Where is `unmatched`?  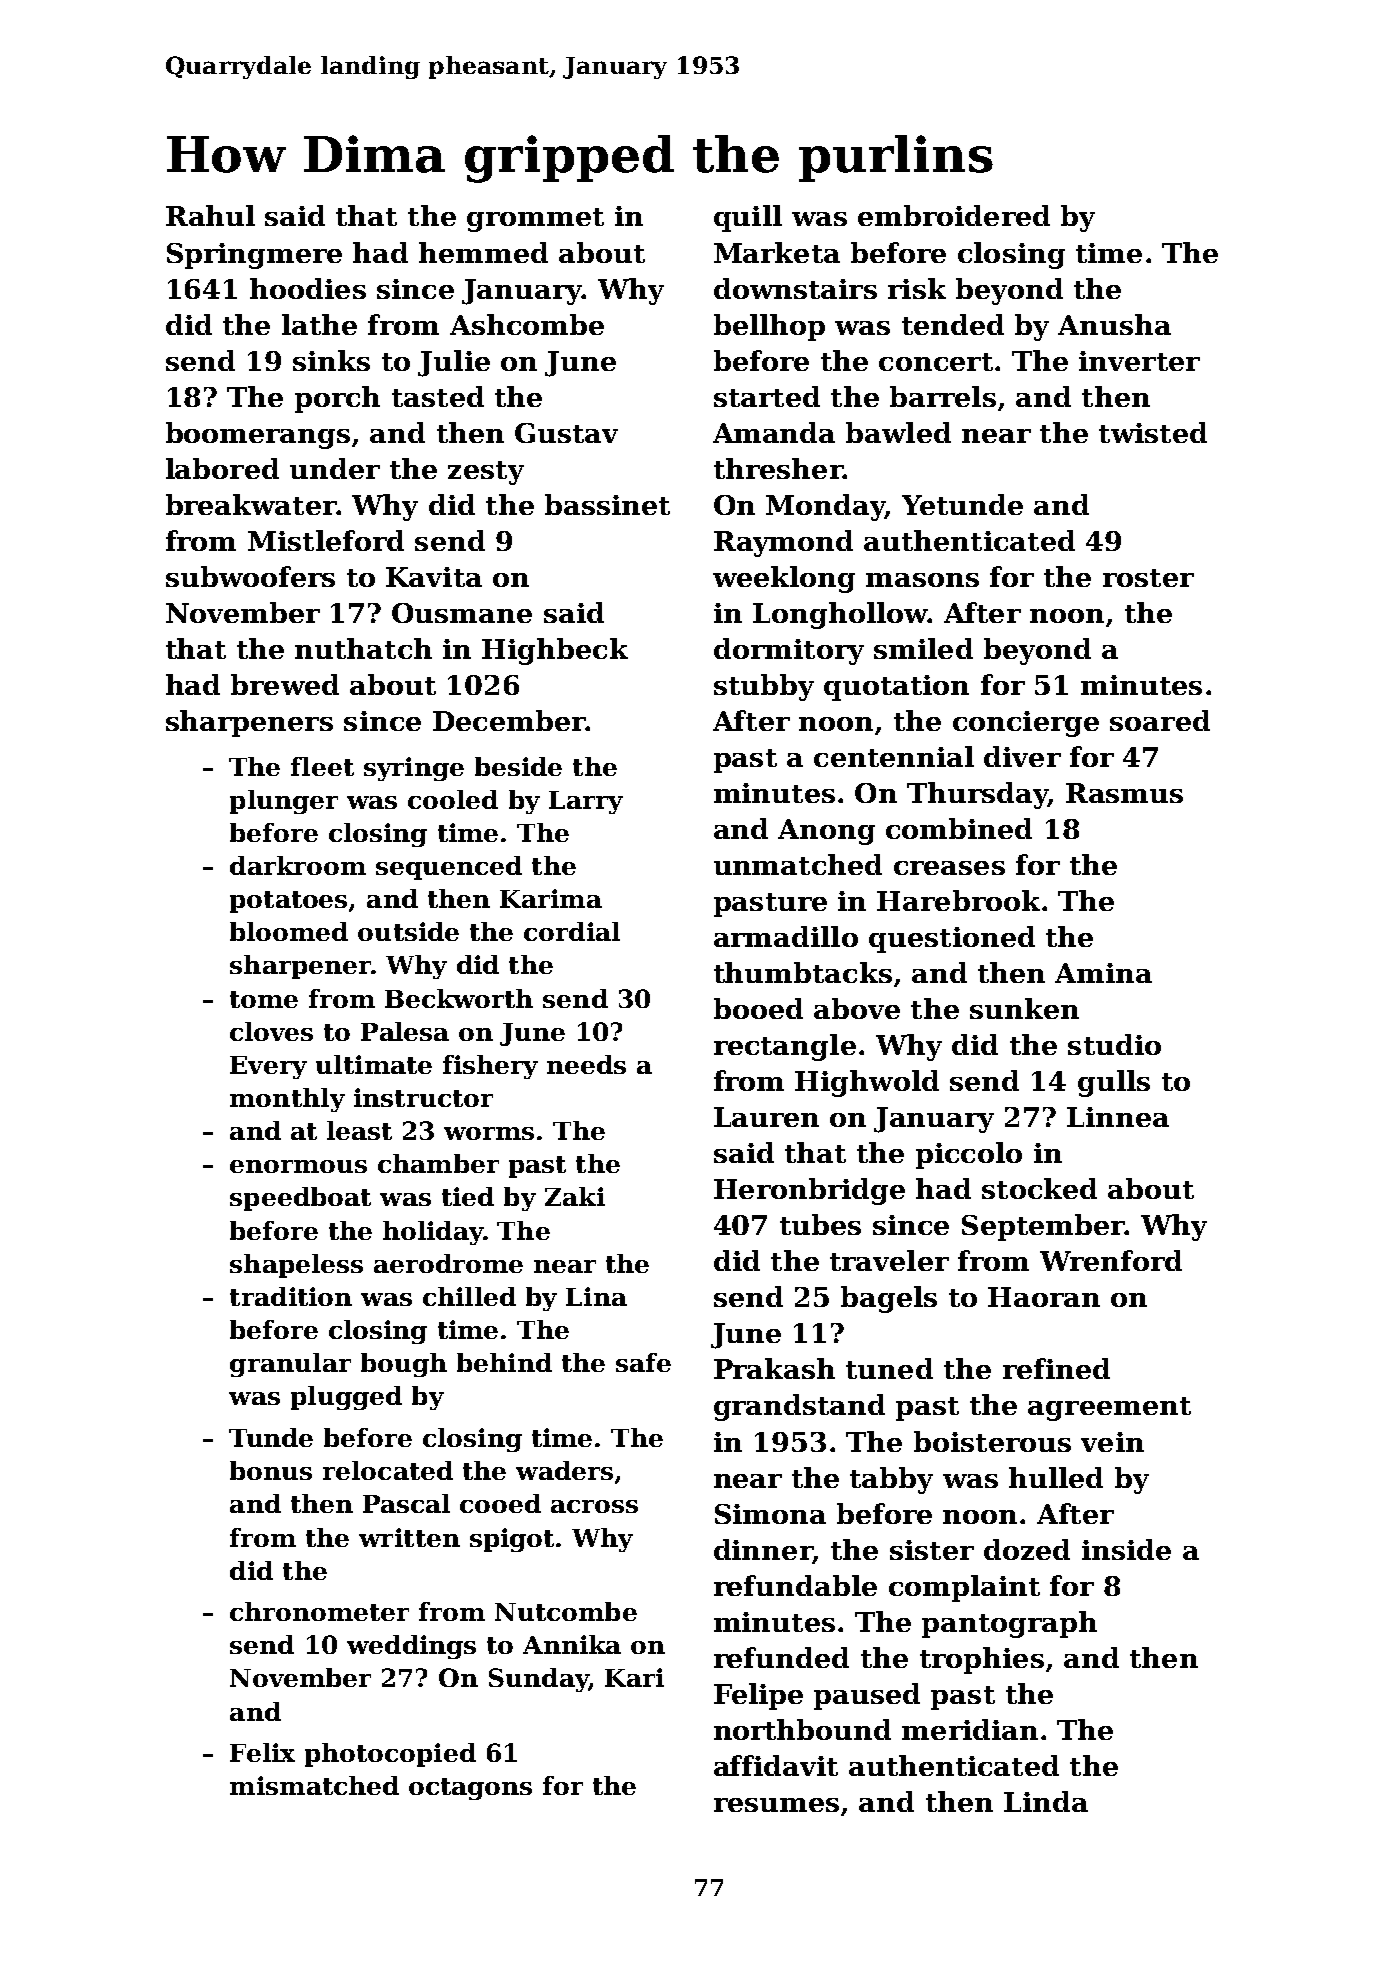
unmatched is located at coordinates (798, 864).
